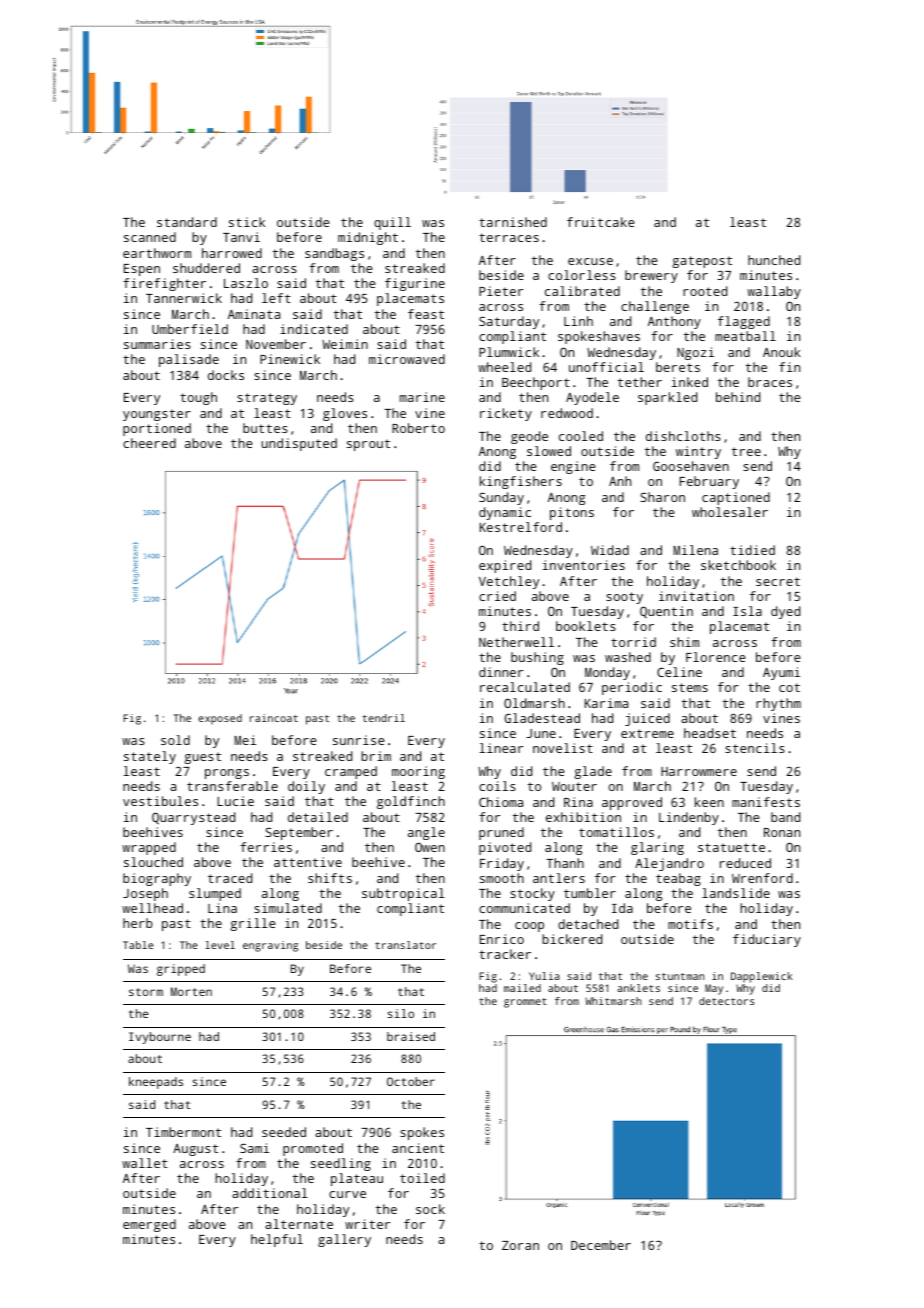  I want to click on undisputed, so click(299, 444).
